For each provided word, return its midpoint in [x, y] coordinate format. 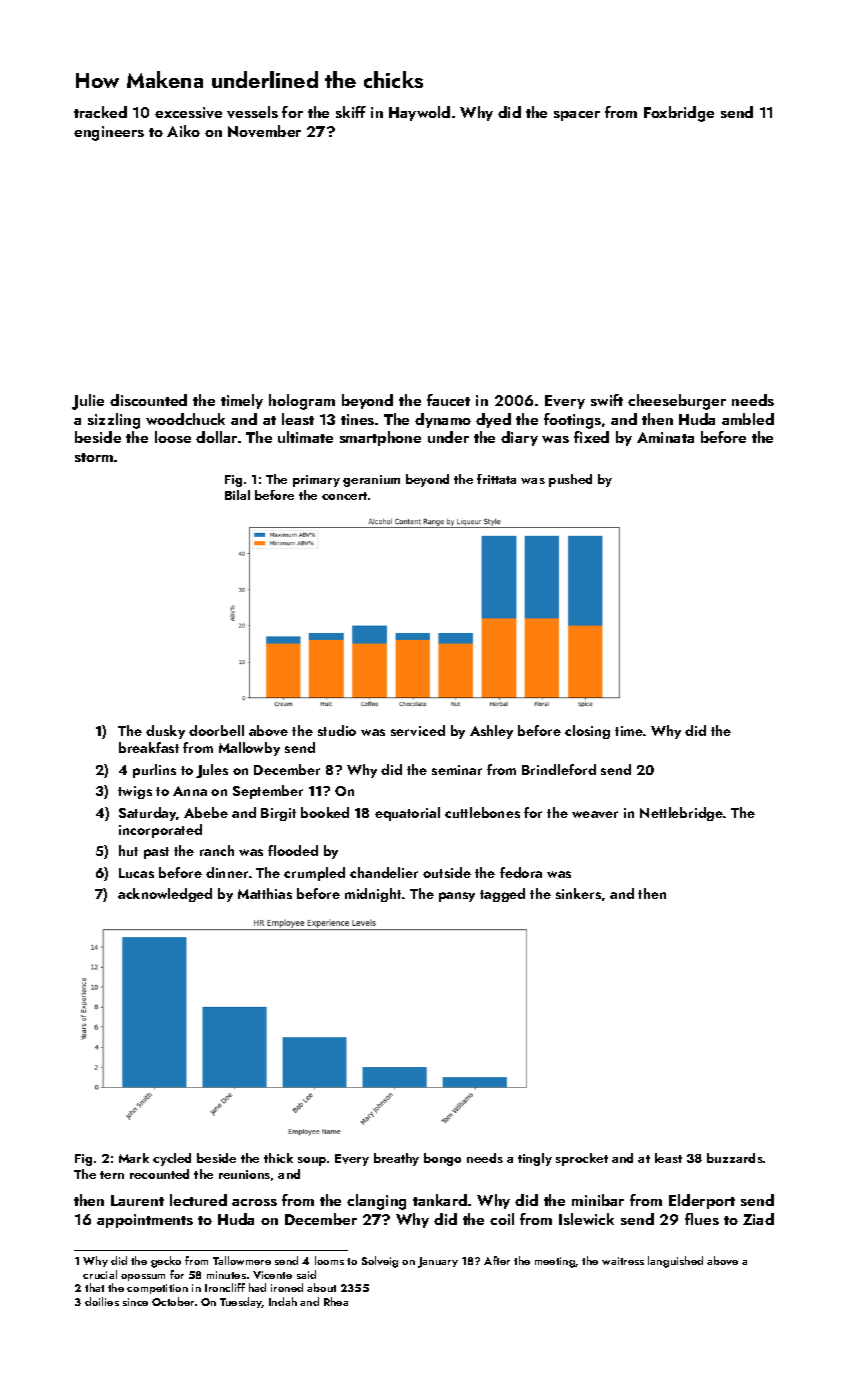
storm [94, 457]
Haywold [419, 113]
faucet [448, 400]
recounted [159, 1174]
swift [607, 400]
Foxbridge [679, 114]
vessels [252, 112]
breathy [396, 1159]
